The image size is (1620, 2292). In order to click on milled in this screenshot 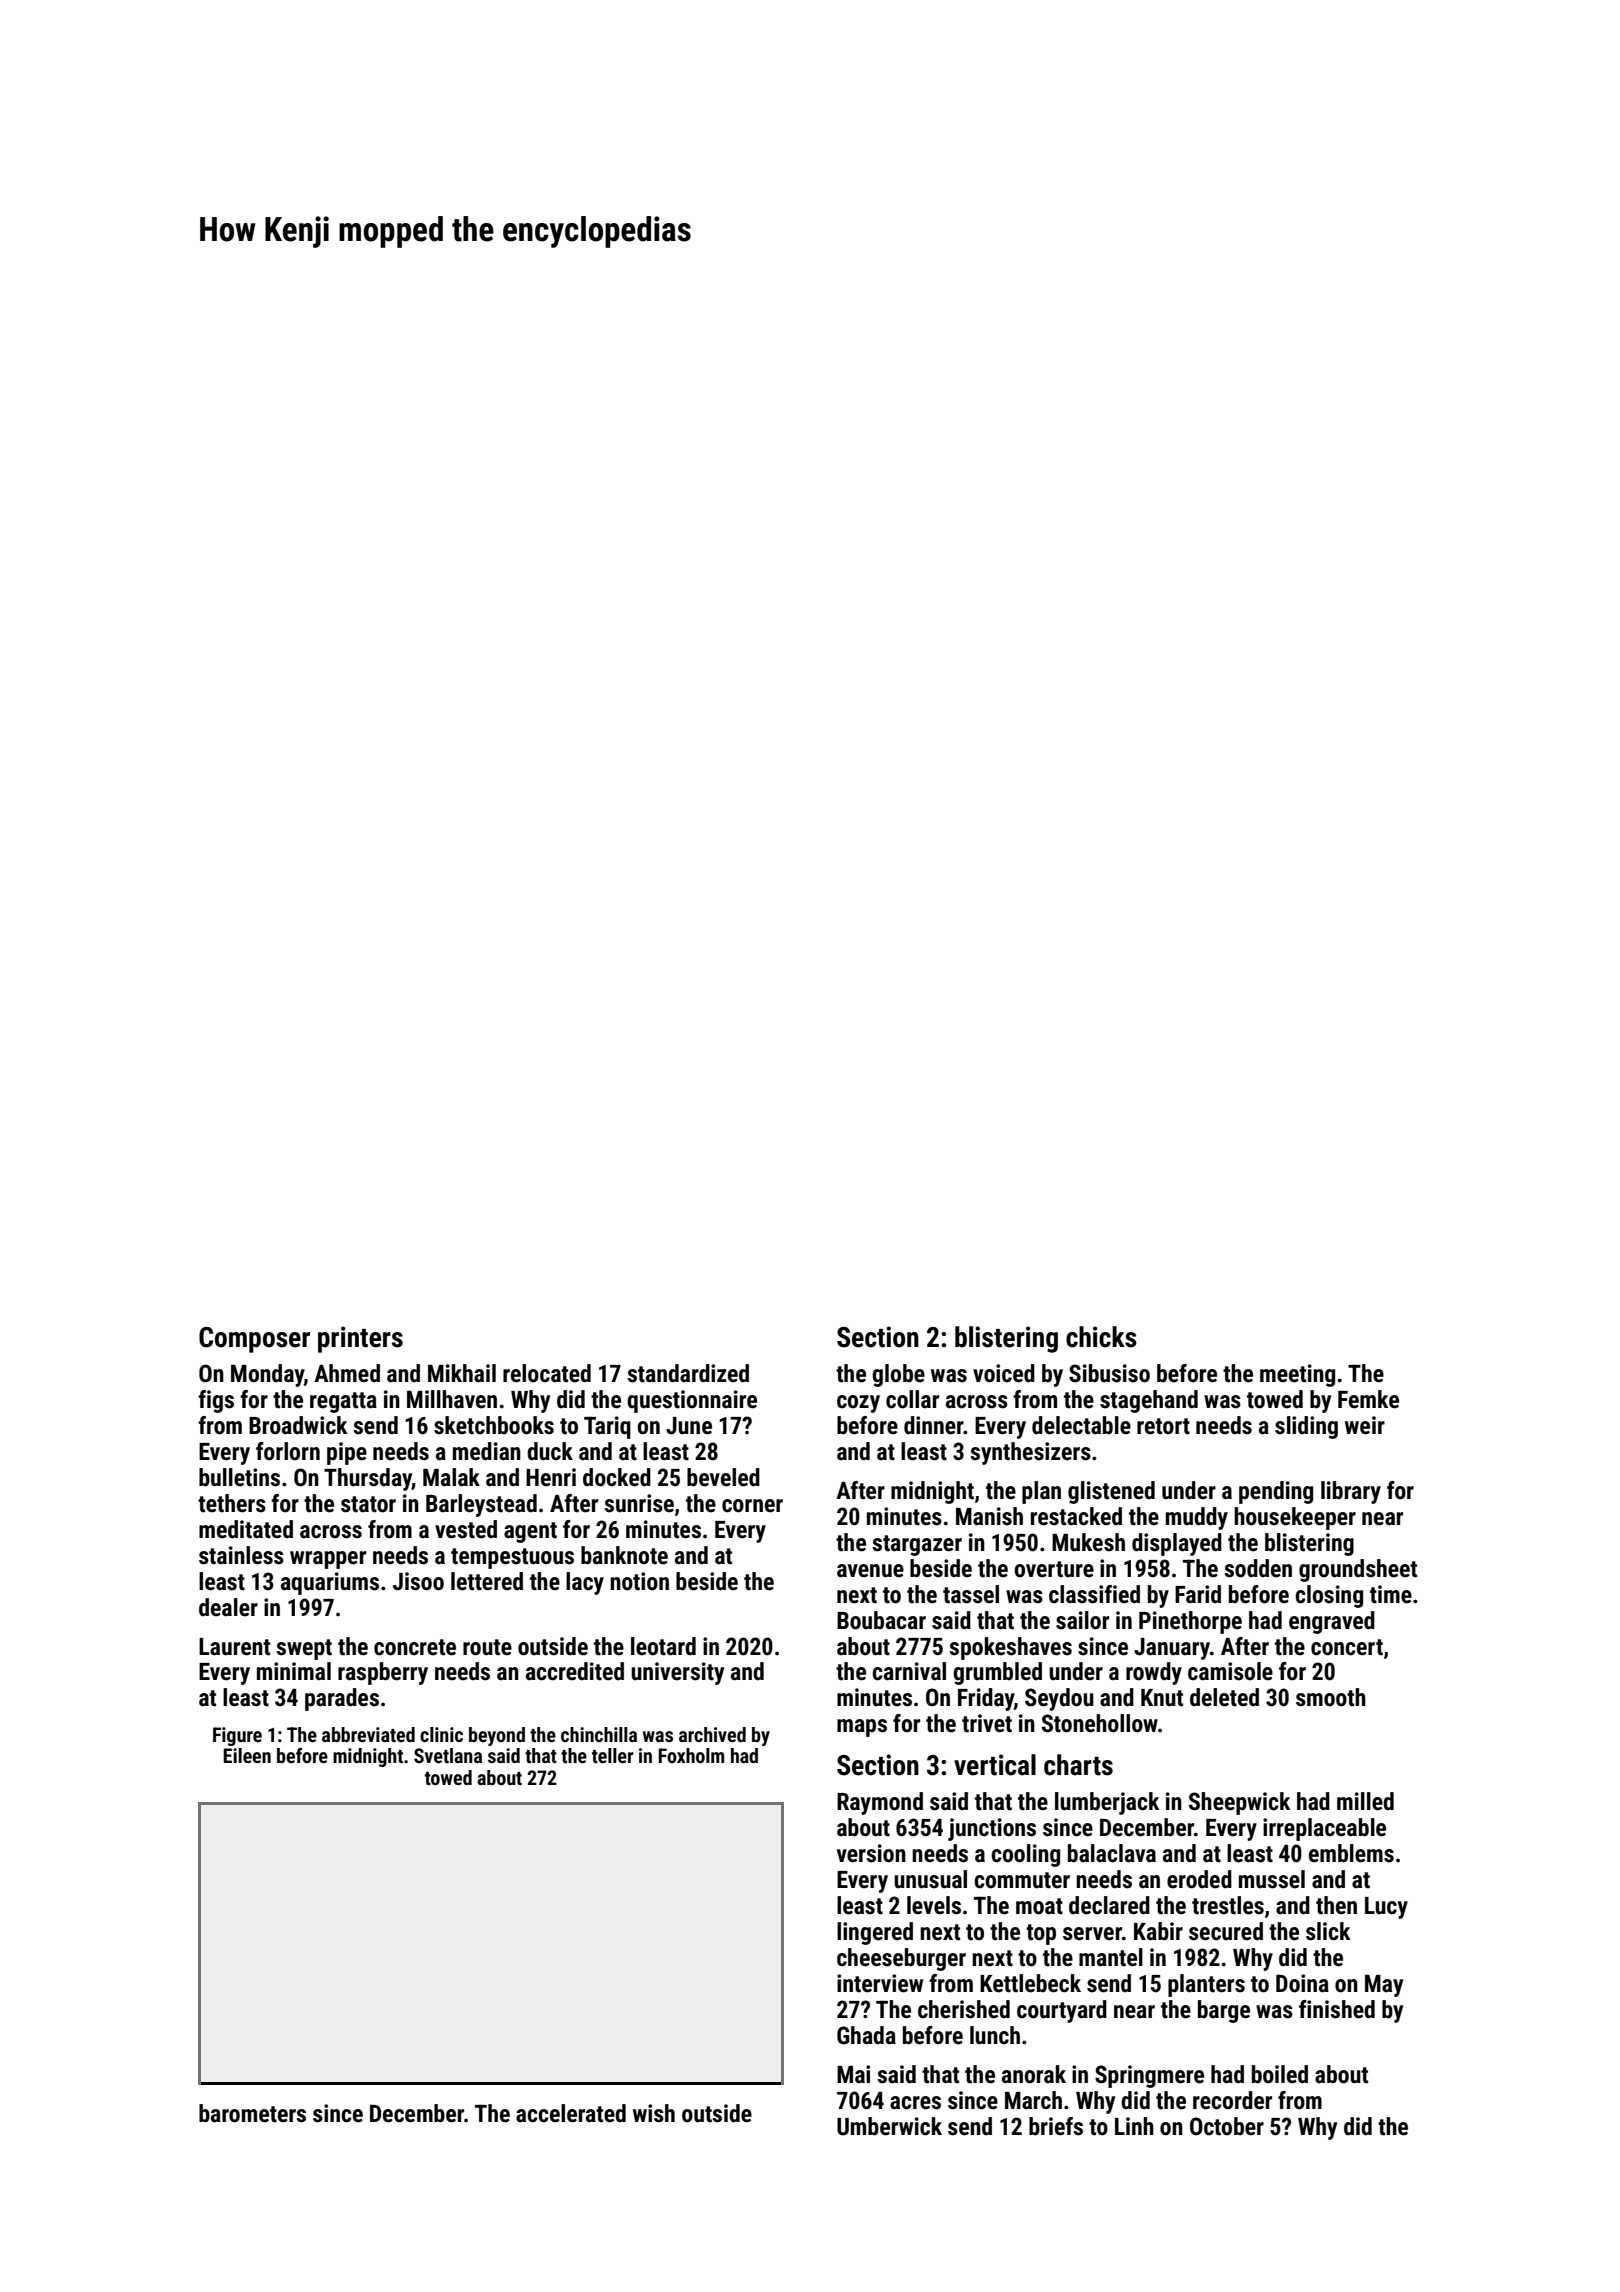, I will do `click(1365, 1801)`.
